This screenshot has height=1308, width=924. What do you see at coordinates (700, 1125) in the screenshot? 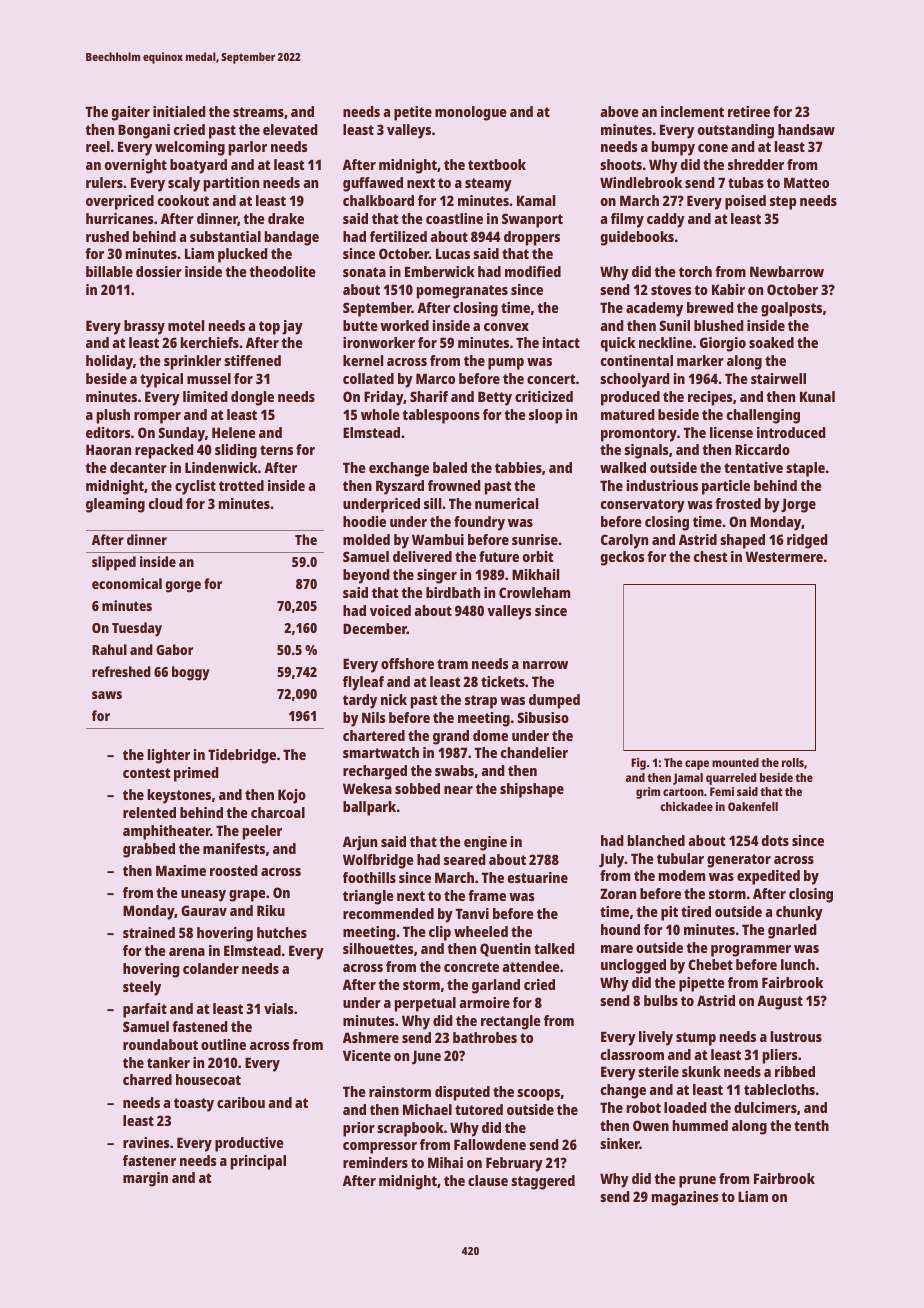
I see `hummed` at bounding box center [700, 1125].
